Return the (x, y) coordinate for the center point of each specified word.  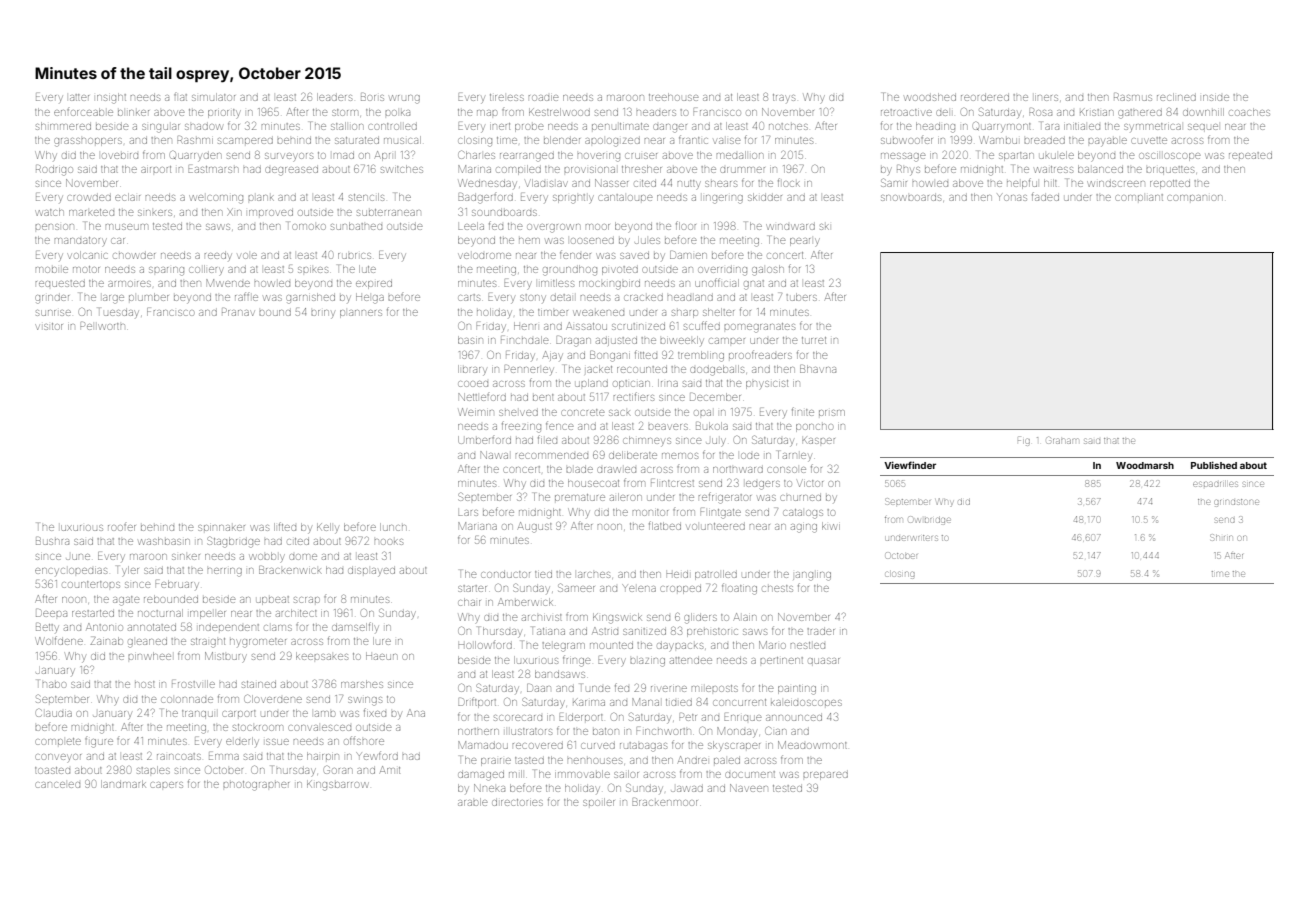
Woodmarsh (1145, 465)
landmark (123, 784)
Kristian (1096, 112)
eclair (127, 197)
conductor (505, 574)
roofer (122, 527)
